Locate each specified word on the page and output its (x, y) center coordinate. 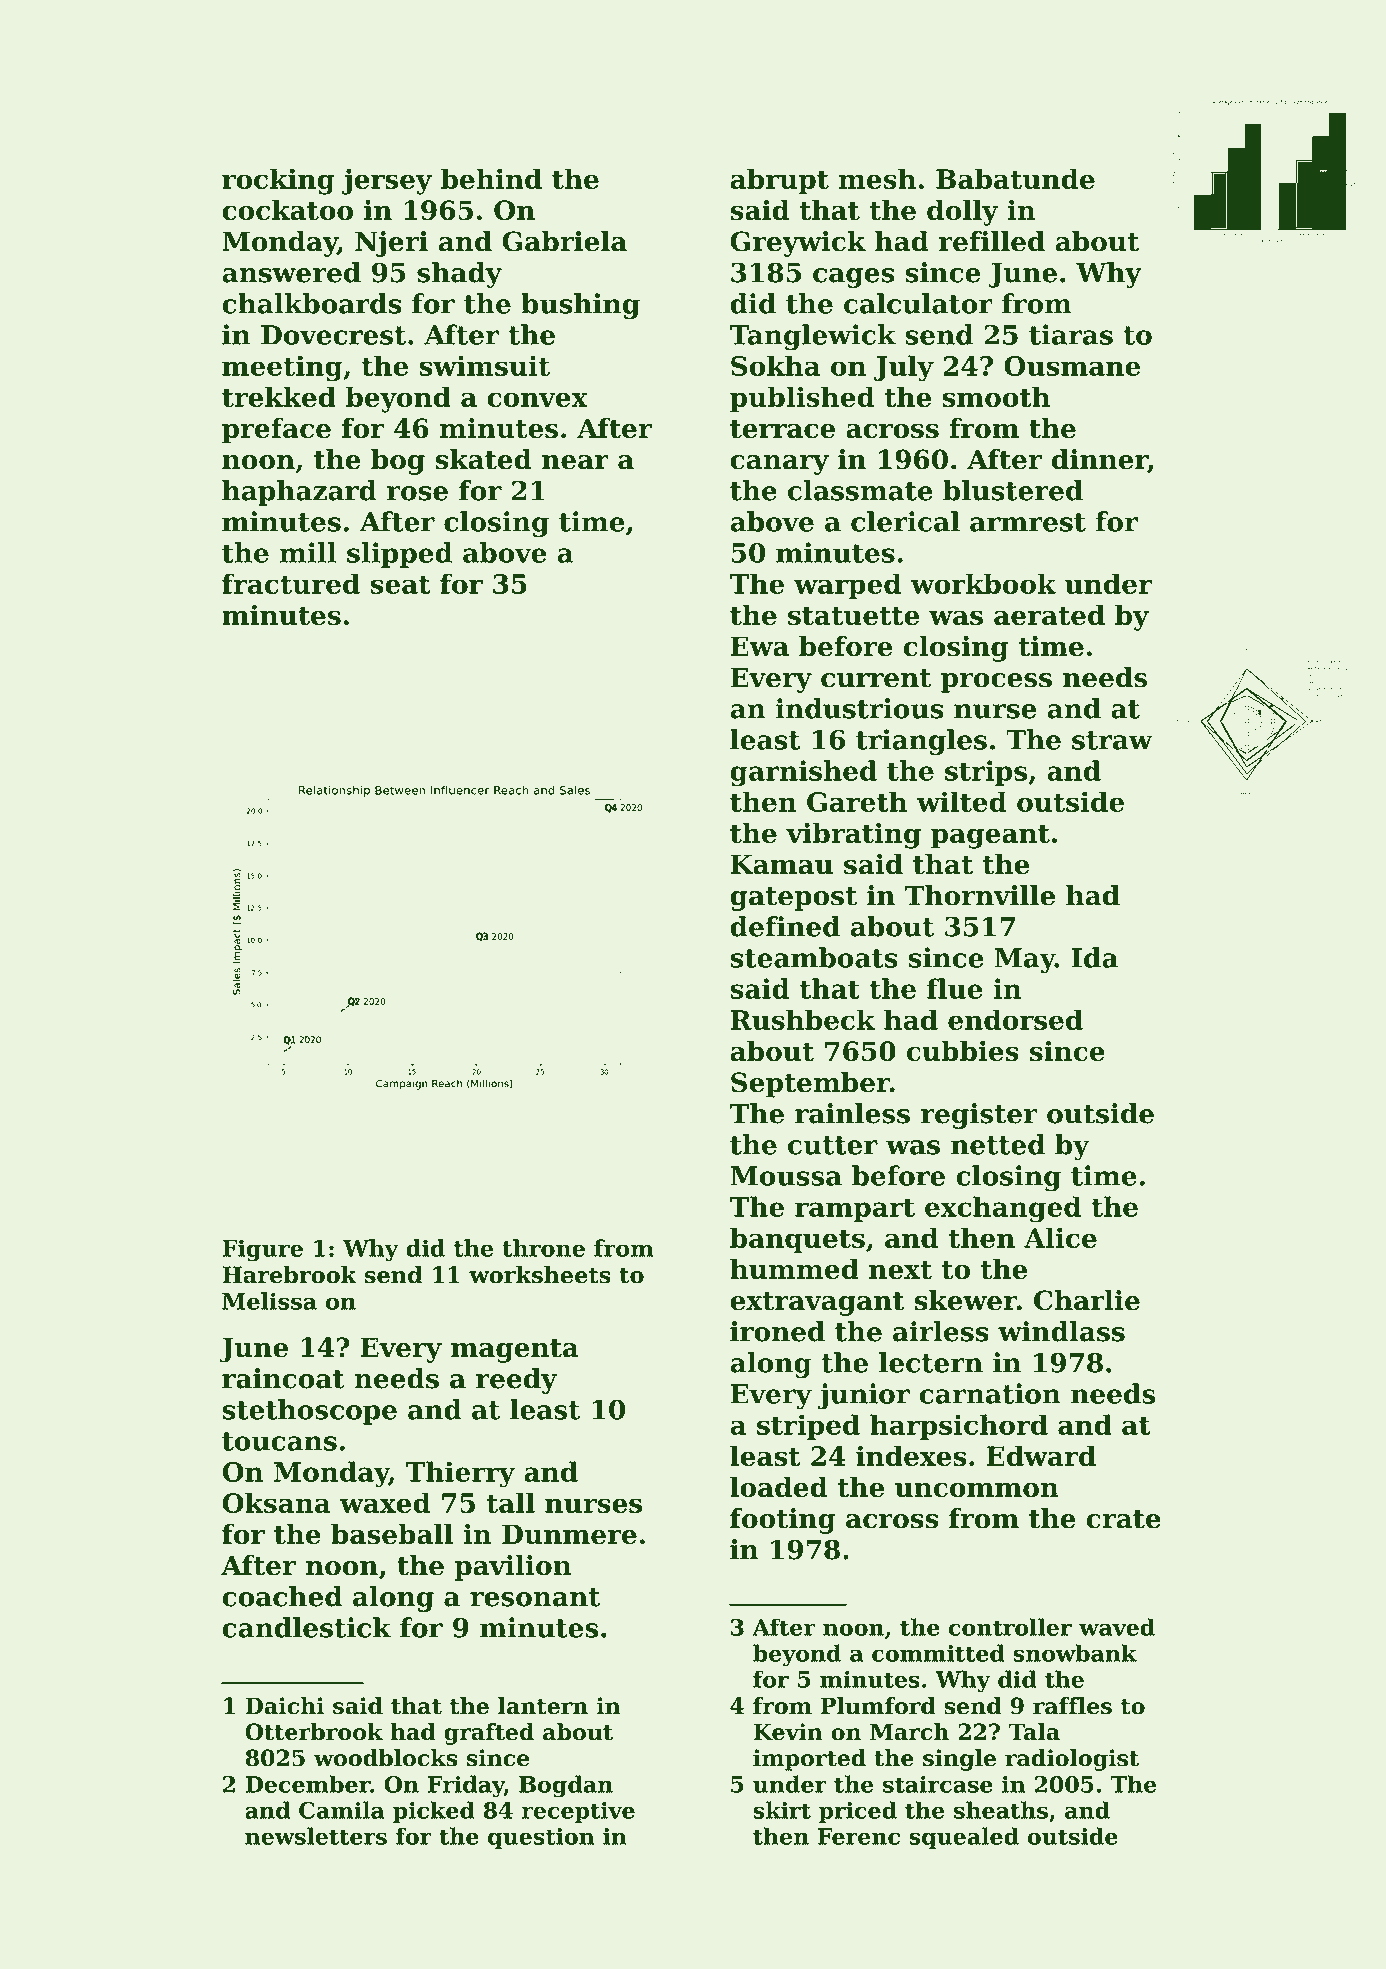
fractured (291, 583)
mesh (877, 178)
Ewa (760, 646)
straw (1112, 740)
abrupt (779, 181)
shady (459, 275)
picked (434, 1812)
